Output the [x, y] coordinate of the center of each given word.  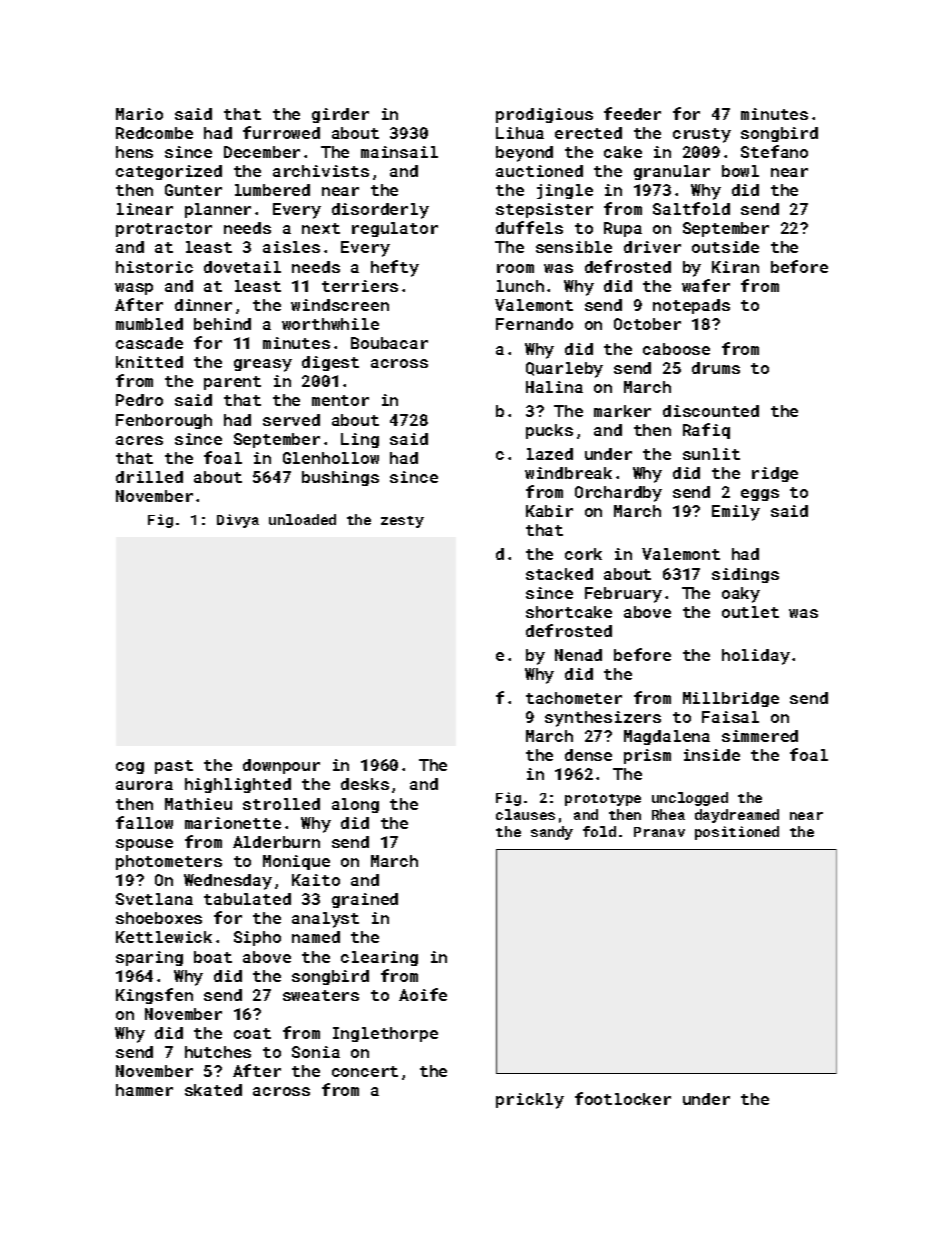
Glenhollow [331, 458]
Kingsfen [154, 996]
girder [340, 115]
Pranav [659, 832]
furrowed [281, 132]
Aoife [423, 994]
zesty [402, 522]
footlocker [623, 1098]
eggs [760, 495]
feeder [632, 113]
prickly [530, 1101]
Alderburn [276, 842]
